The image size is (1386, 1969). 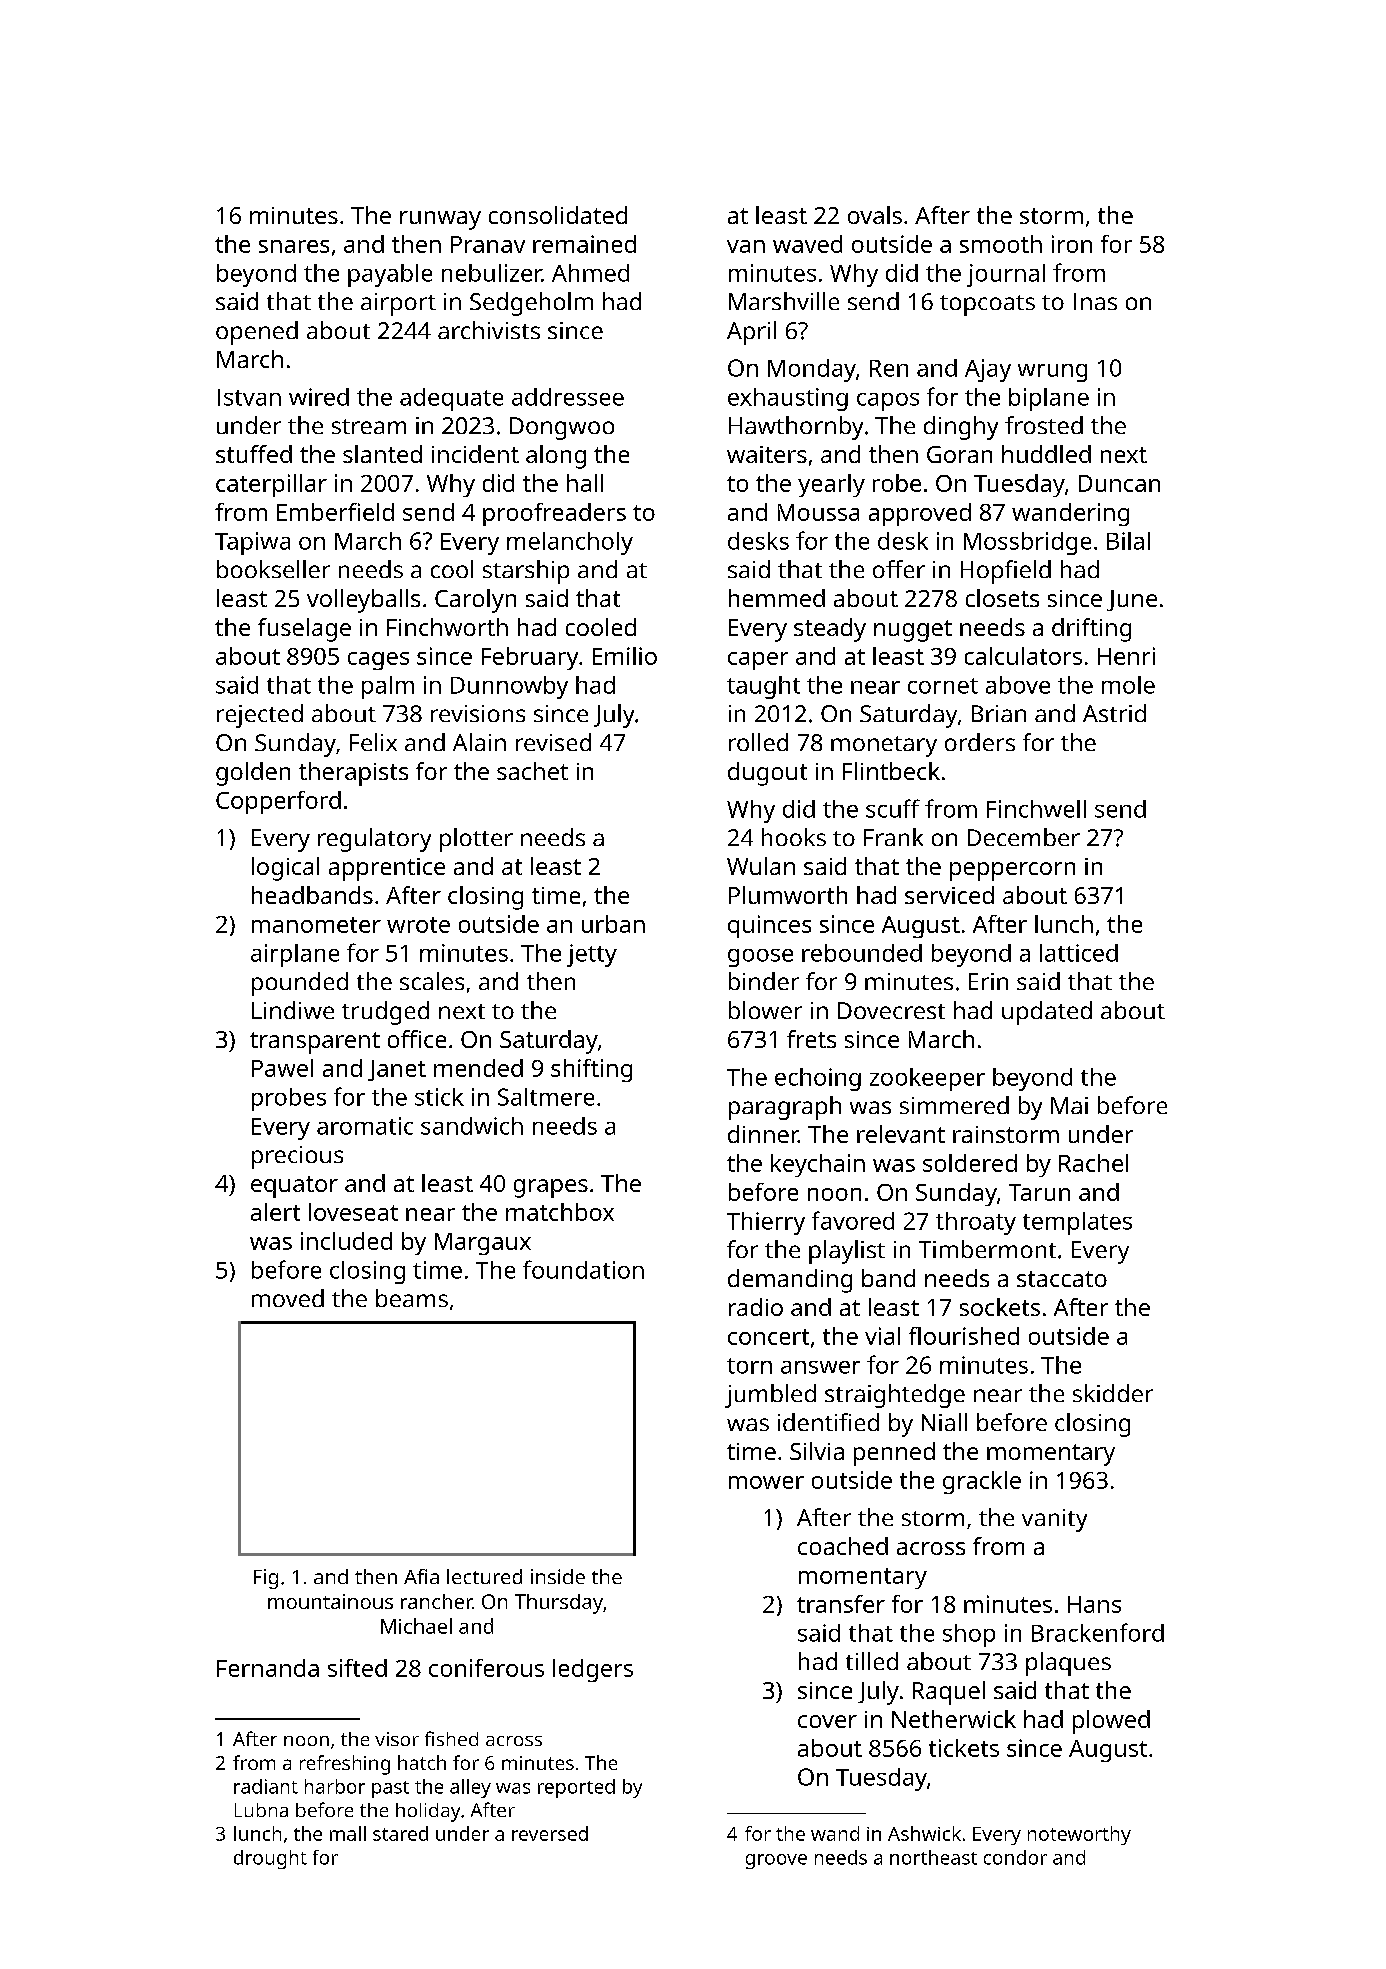 What do you see at coordinates (304, 630) in the screenshot?
I see `fuselage` at bounding box center [304, 630].
